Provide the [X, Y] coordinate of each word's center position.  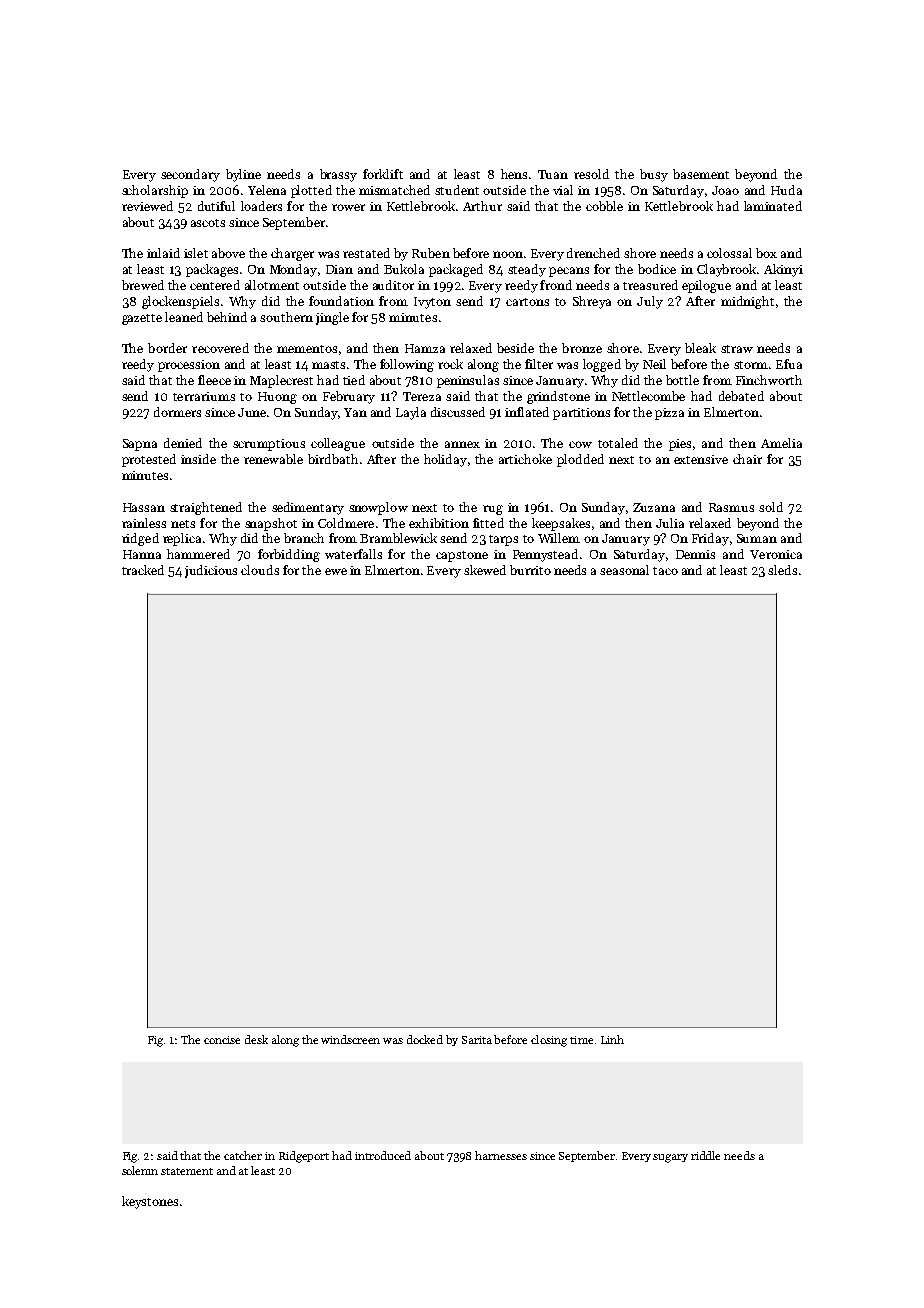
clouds [260, 570]
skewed [485, 570]
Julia [670, 523]
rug [493, 510]
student [457, 190]
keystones [150, 1202]
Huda [786, 190]
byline [243, 175]
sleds [782, 570]
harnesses [501, 1155]
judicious [211, 571]
